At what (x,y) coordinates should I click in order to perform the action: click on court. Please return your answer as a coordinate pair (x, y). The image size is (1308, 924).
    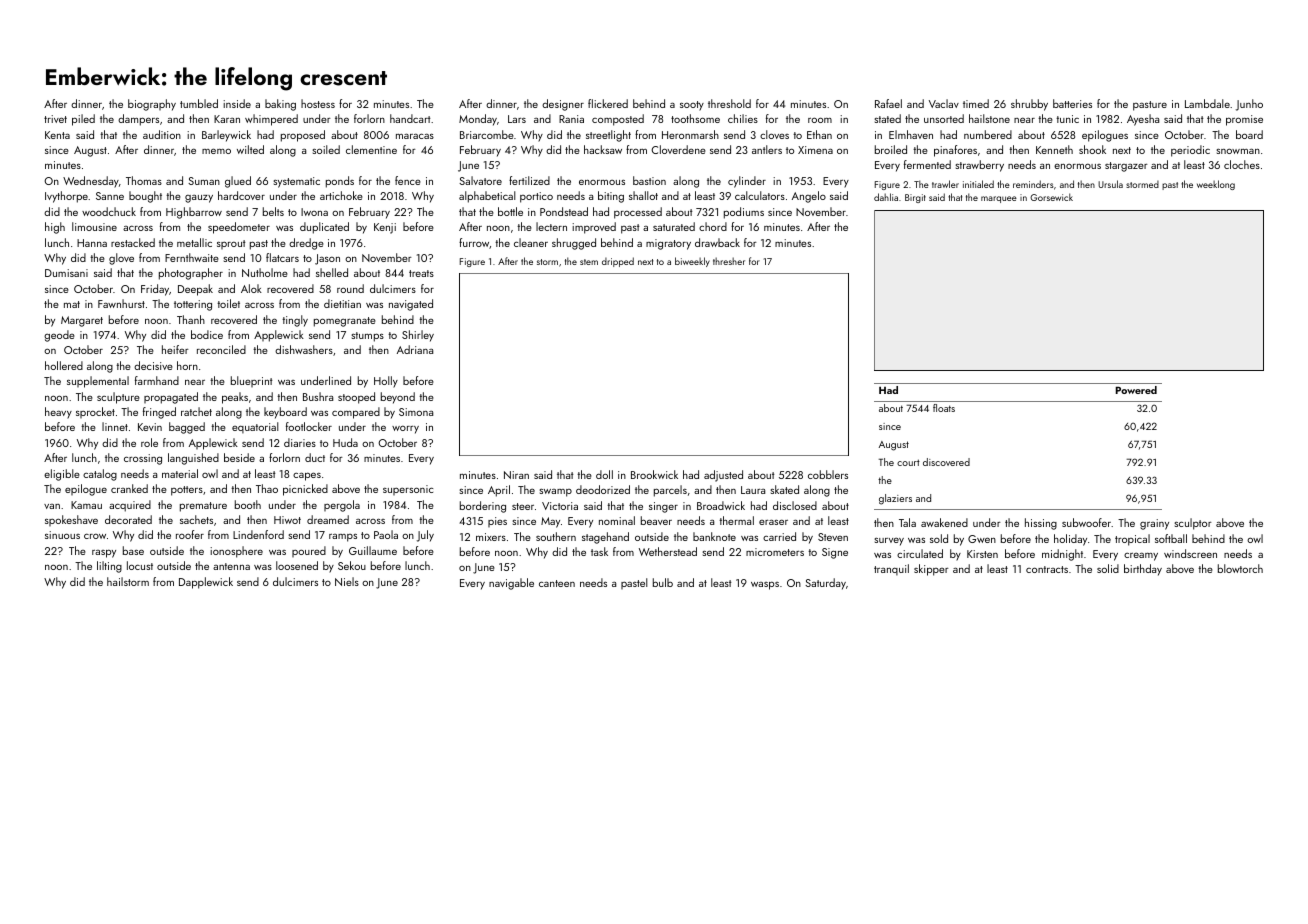
    Looking at the image, I should click on (908, 462).
